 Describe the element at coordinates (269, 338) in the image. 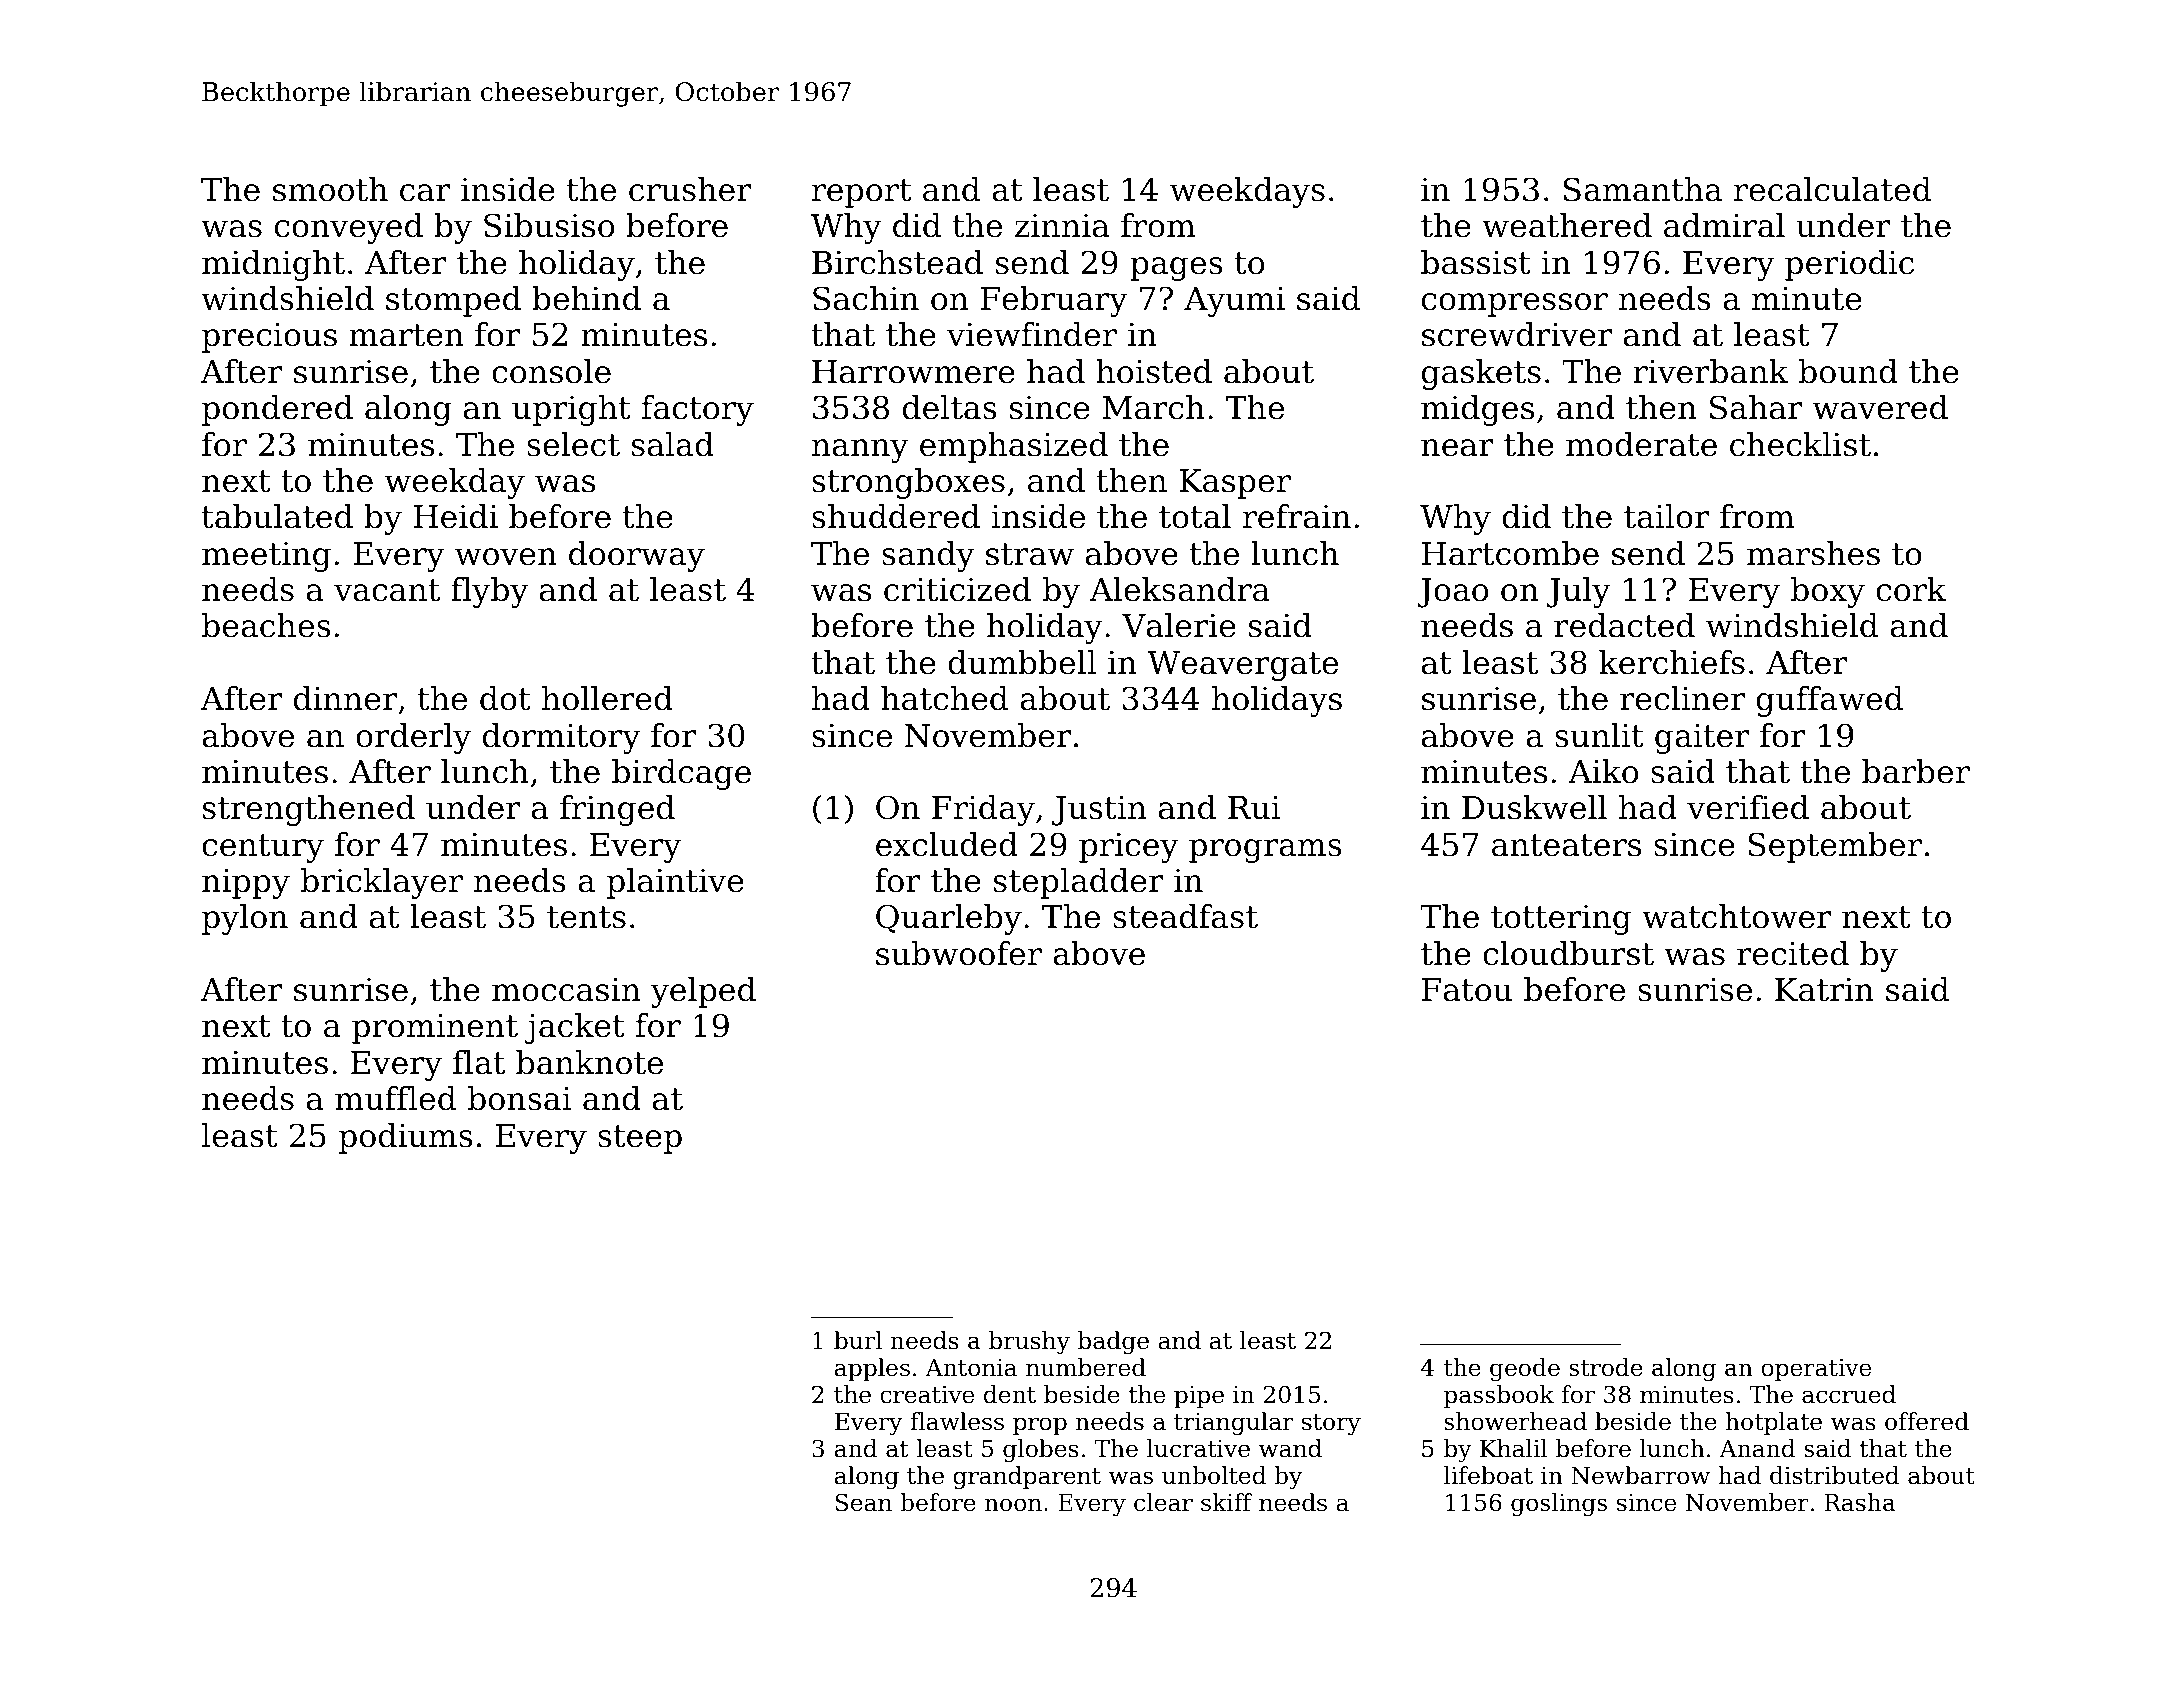

I see `precious` at that location.
